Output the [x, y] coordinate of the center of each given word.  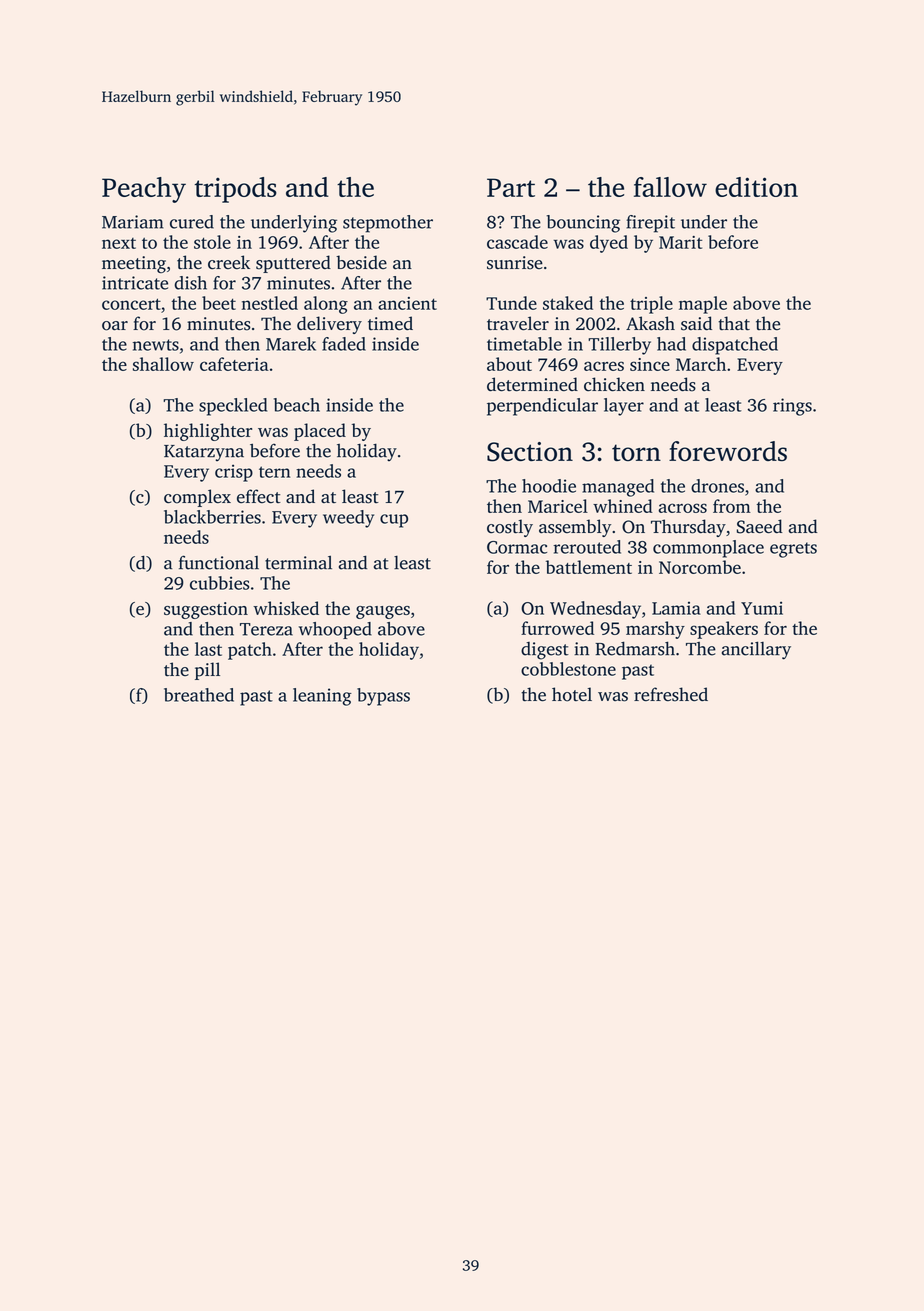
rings [792, 407]
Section [530, 452]
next [119, 243]
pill [207, 671]
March [701, 364]
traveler [518, 323]
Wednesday [595, 610]
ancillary [756, 650]
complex [197, 498]
